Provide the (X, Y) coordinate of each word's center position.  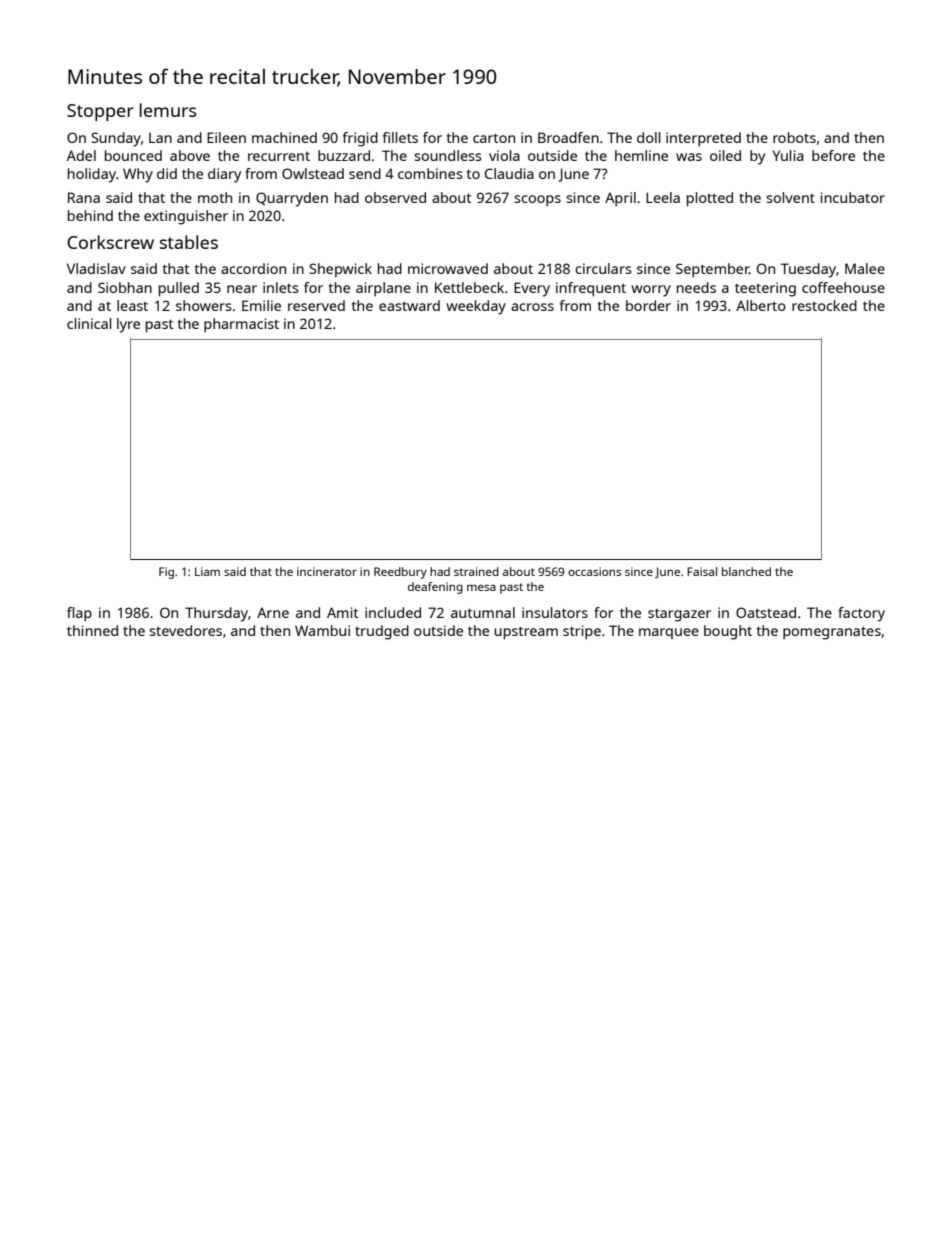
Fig (166, 573)
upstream (526, 633)
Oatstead (766, 612)
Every (532, 289)
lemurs (168, 110)
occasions (594, 571)
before (833, 155)
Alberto (761, 305)
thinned (92, 630)
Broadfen (568, 137)
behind (90, 215)
